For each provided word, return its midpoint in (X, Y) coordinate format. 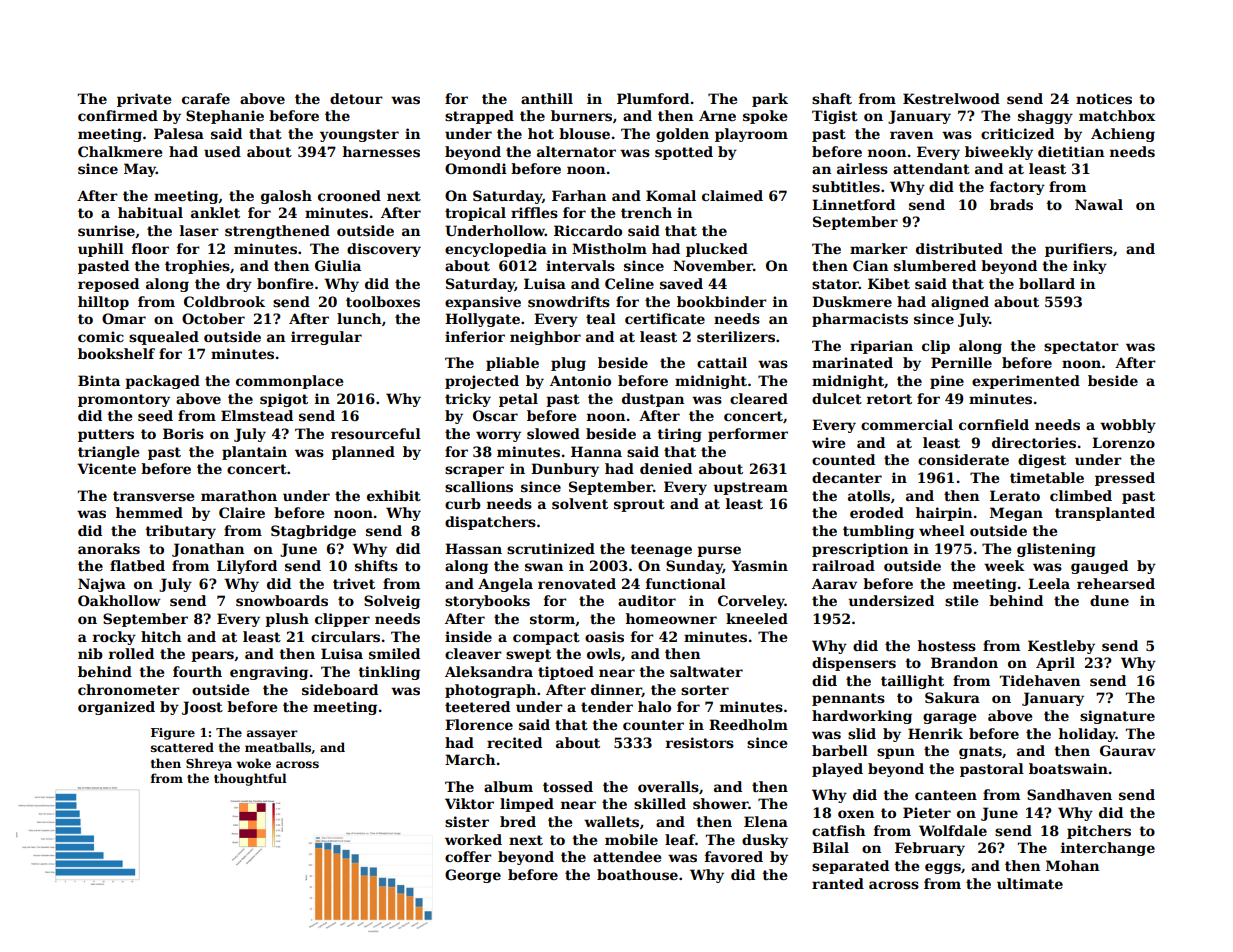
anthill (547, 98)
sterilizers (736, 336)
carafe (206, 98)
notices (1104, 98)
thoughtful (250, 779)
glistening (1056, 550)
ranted (838, 883)
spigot (284, 400)
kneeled (757, 618)
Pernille (961, 362)
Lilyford (247, 567)
